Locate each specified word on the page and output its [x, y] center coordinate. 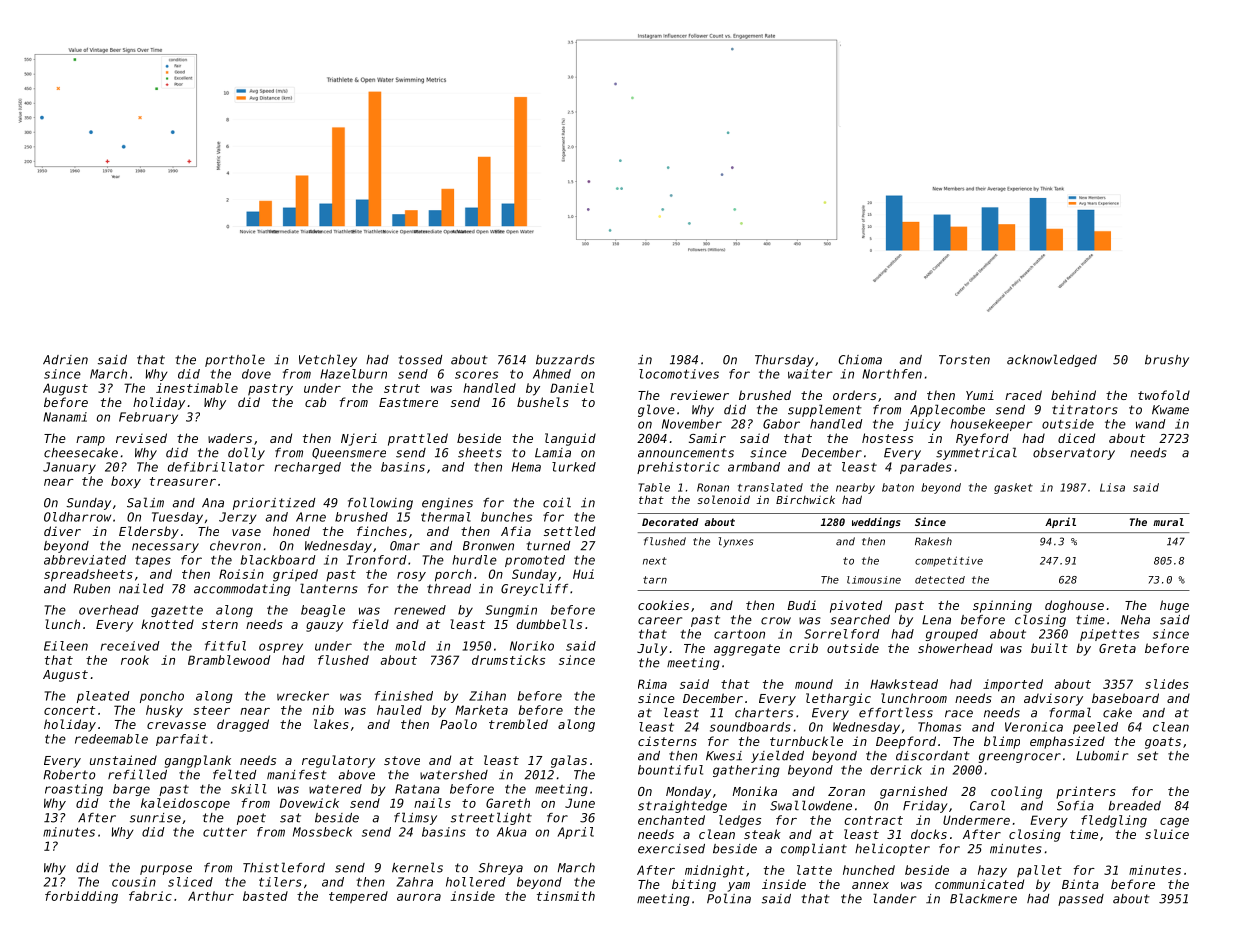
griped [295, 575]
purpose [166, 870]
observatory [1074, 454]
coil [557, 502]
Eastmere [408, 402]
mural [1168, 522]
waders [230, 438]
